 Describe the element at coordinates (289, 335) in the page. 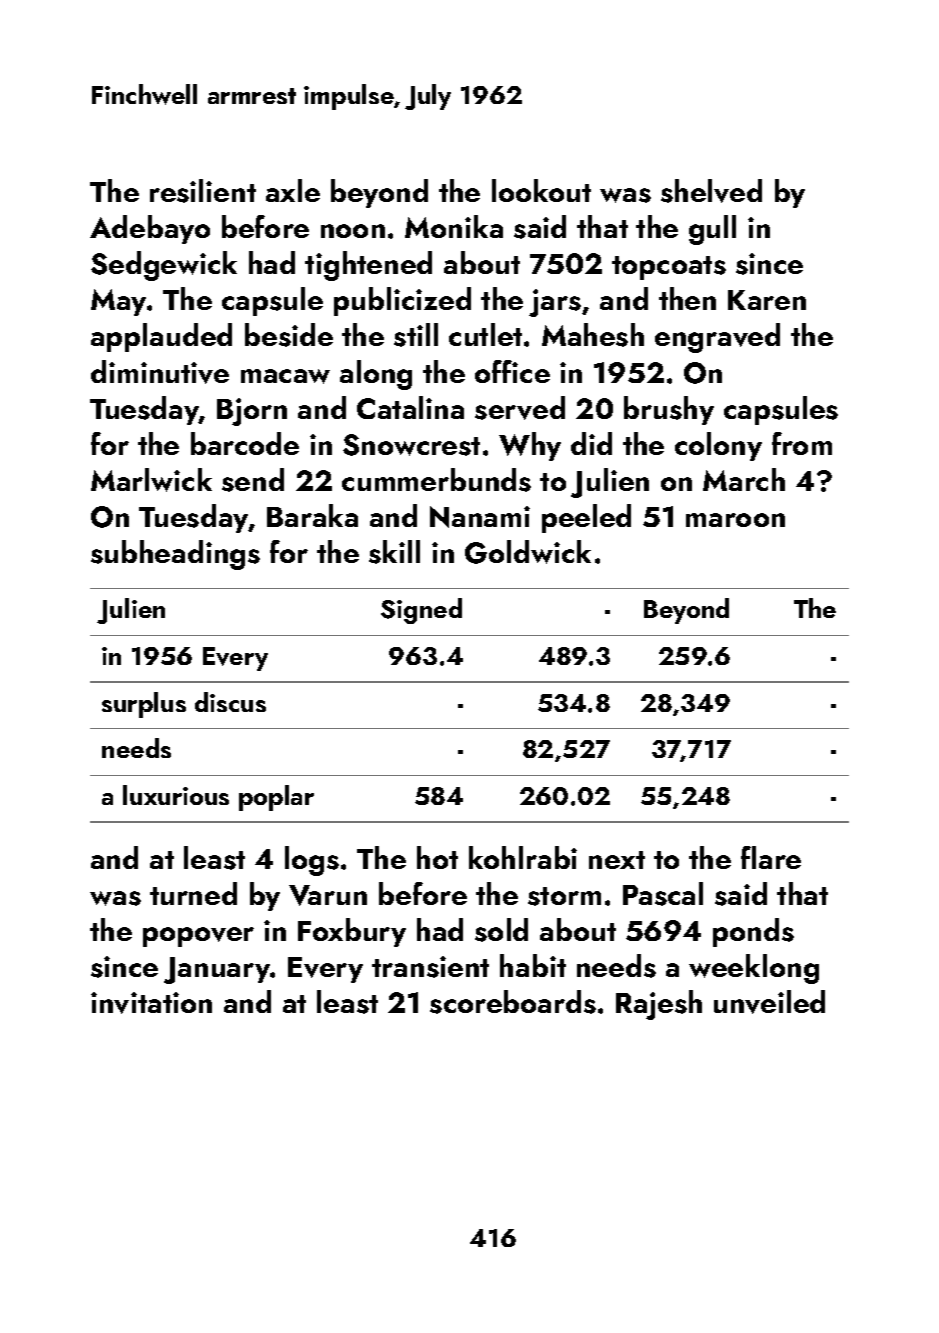

I see `beside` at that location.
